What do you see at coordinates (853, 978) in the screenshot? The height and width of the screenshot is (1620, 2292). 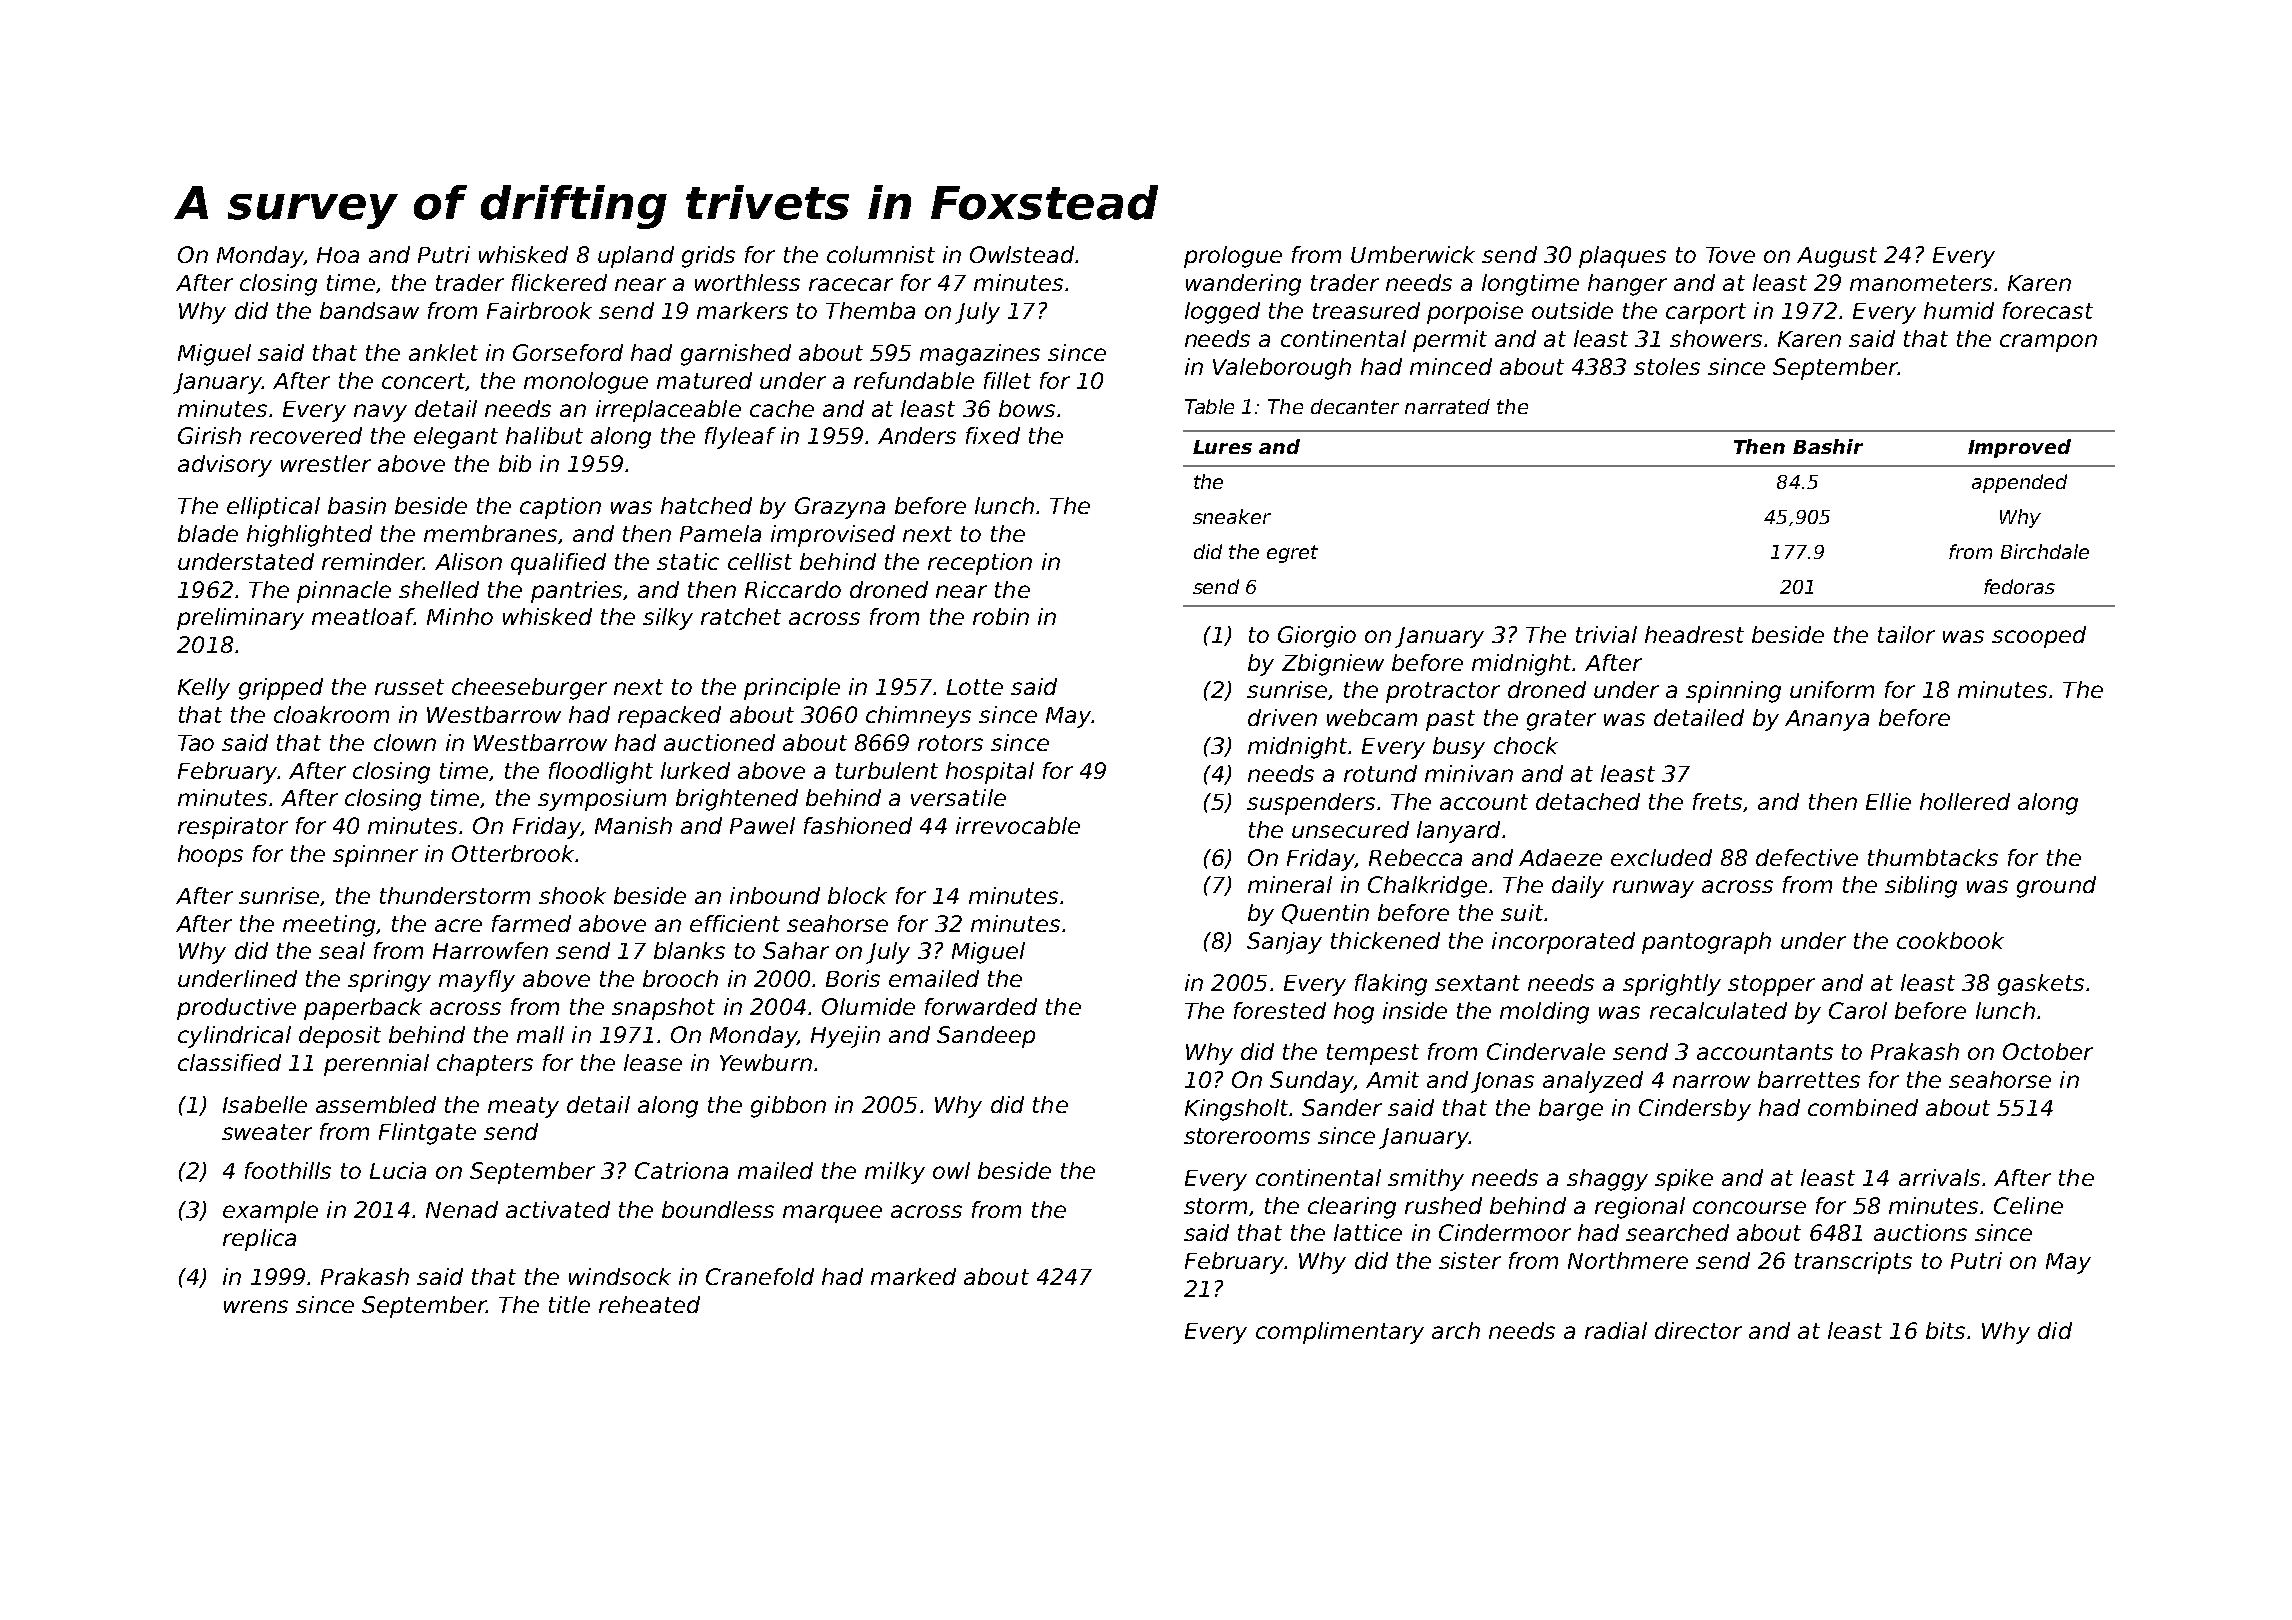 I see `Boris` at bounding box center [853, 978].
